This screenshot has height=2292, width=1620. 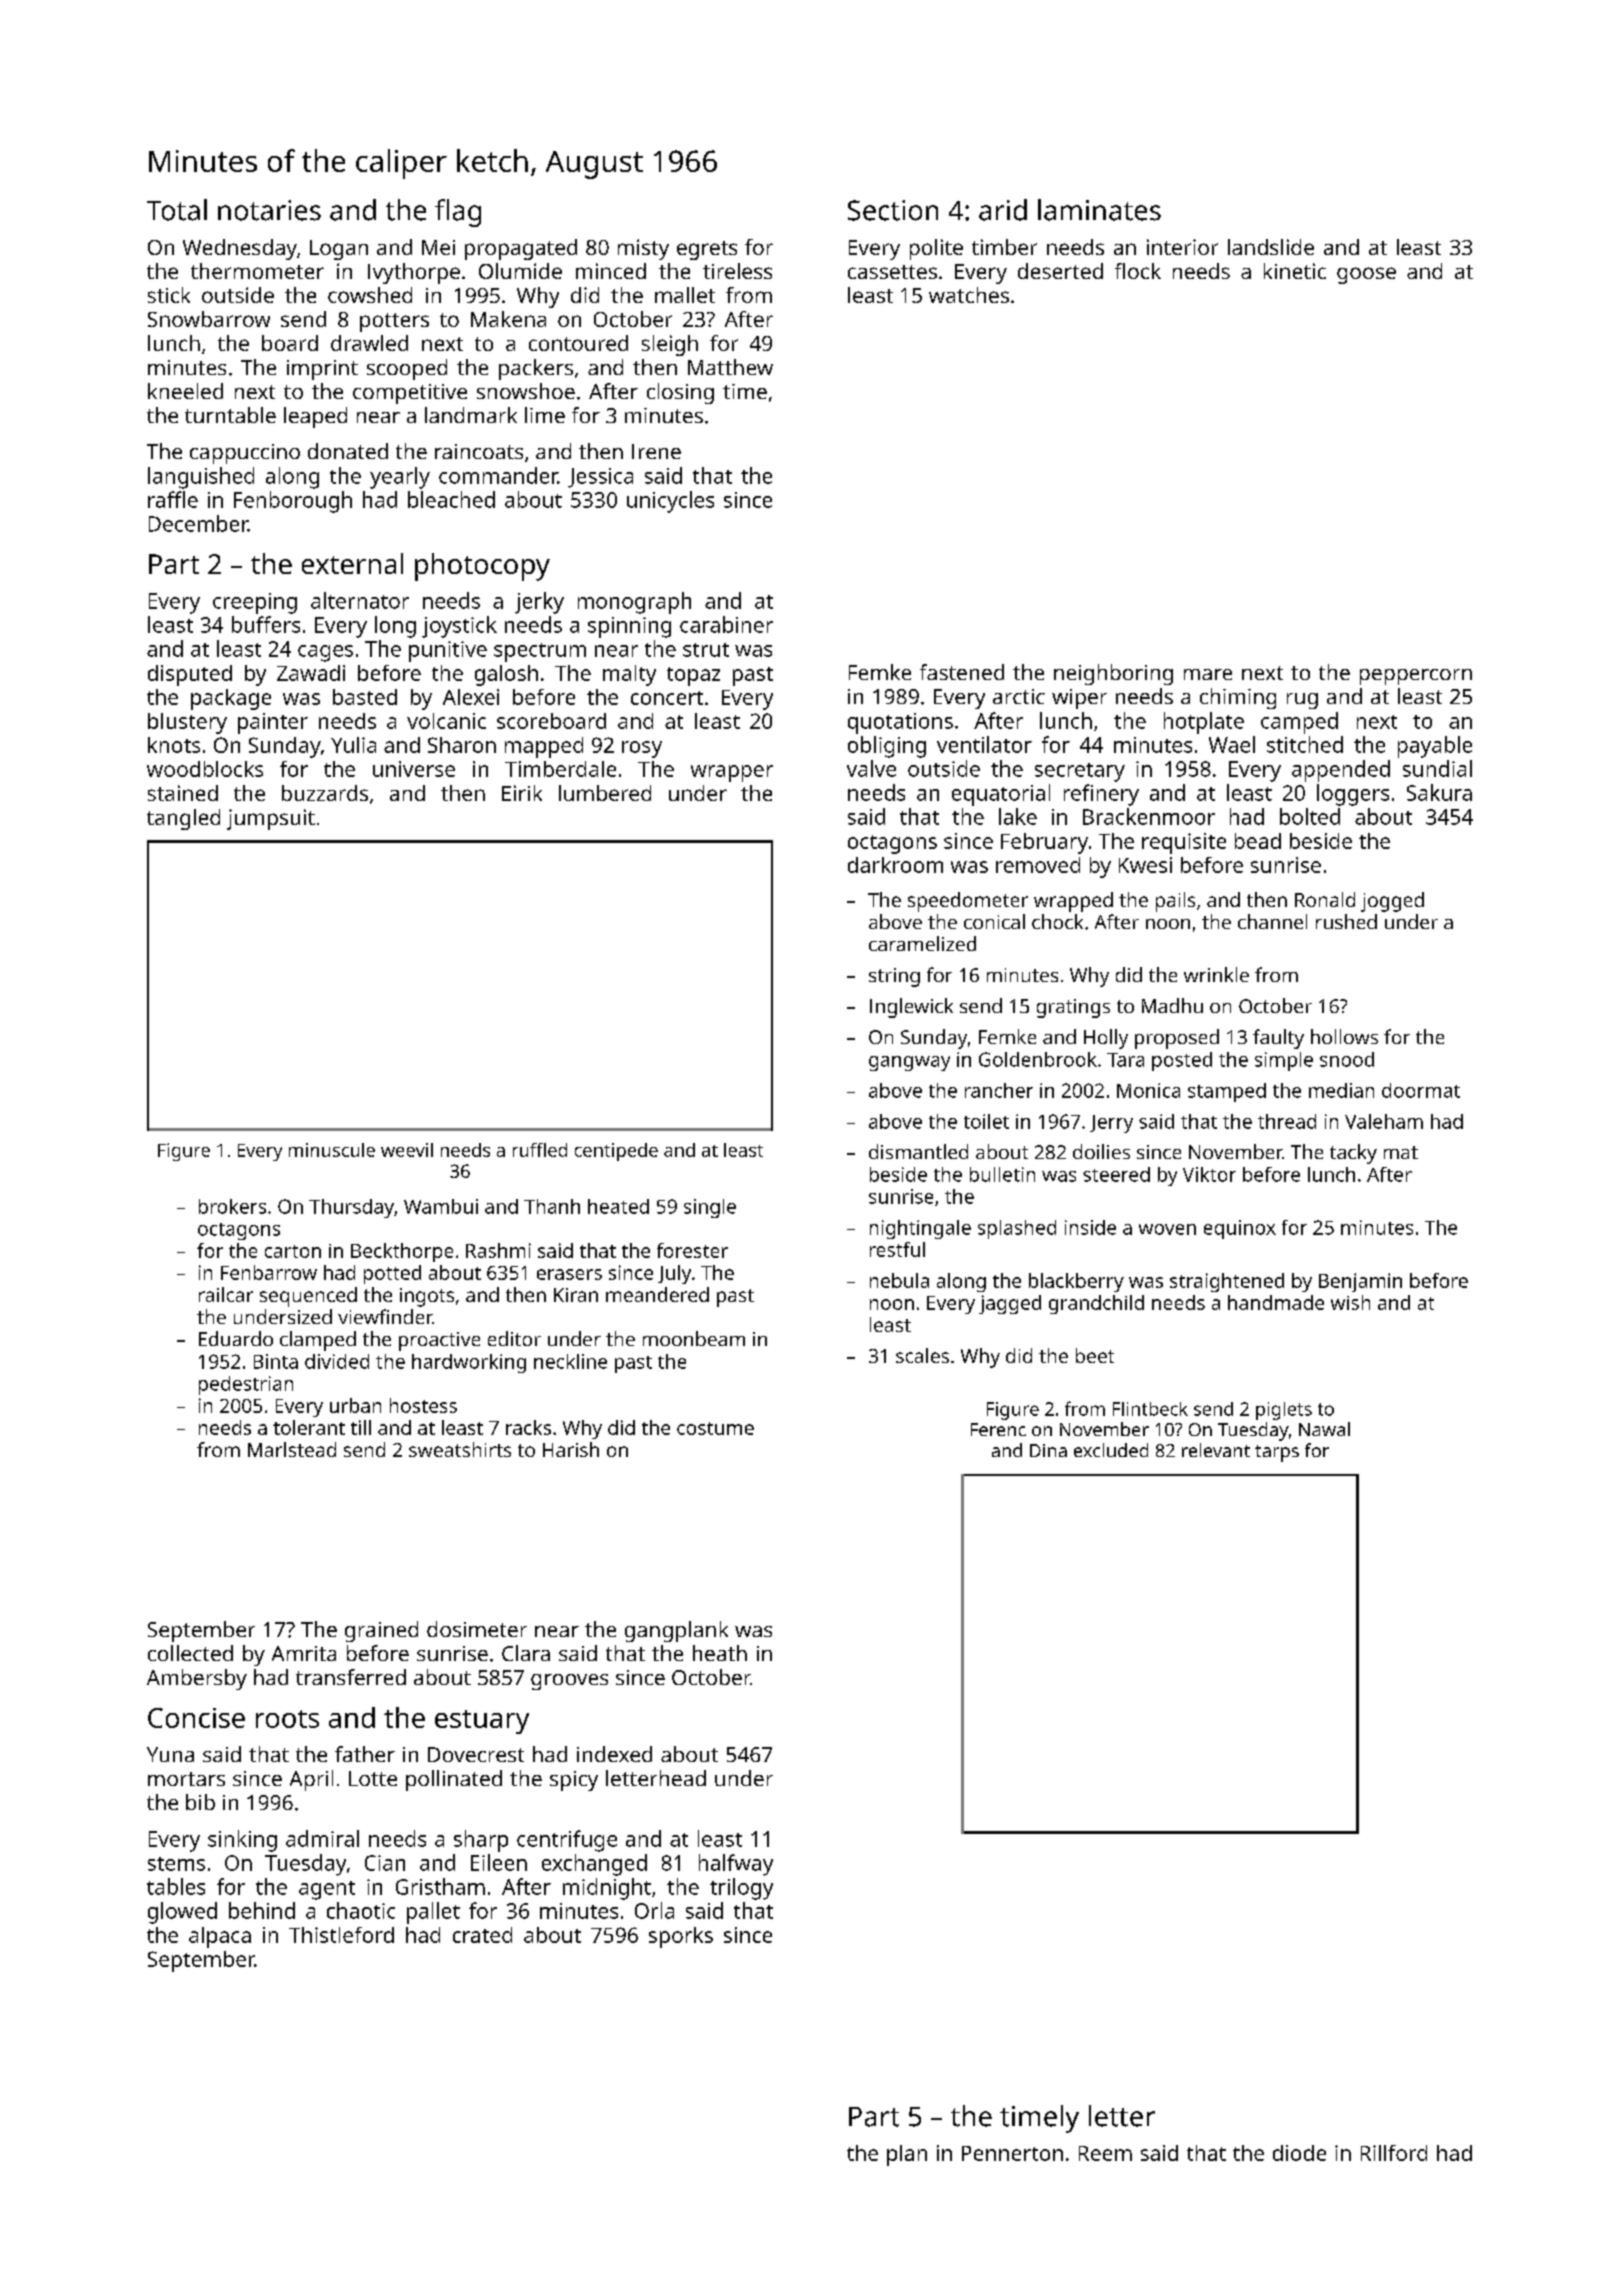 I want to click on sporks, so click(x=681, y=1937).
